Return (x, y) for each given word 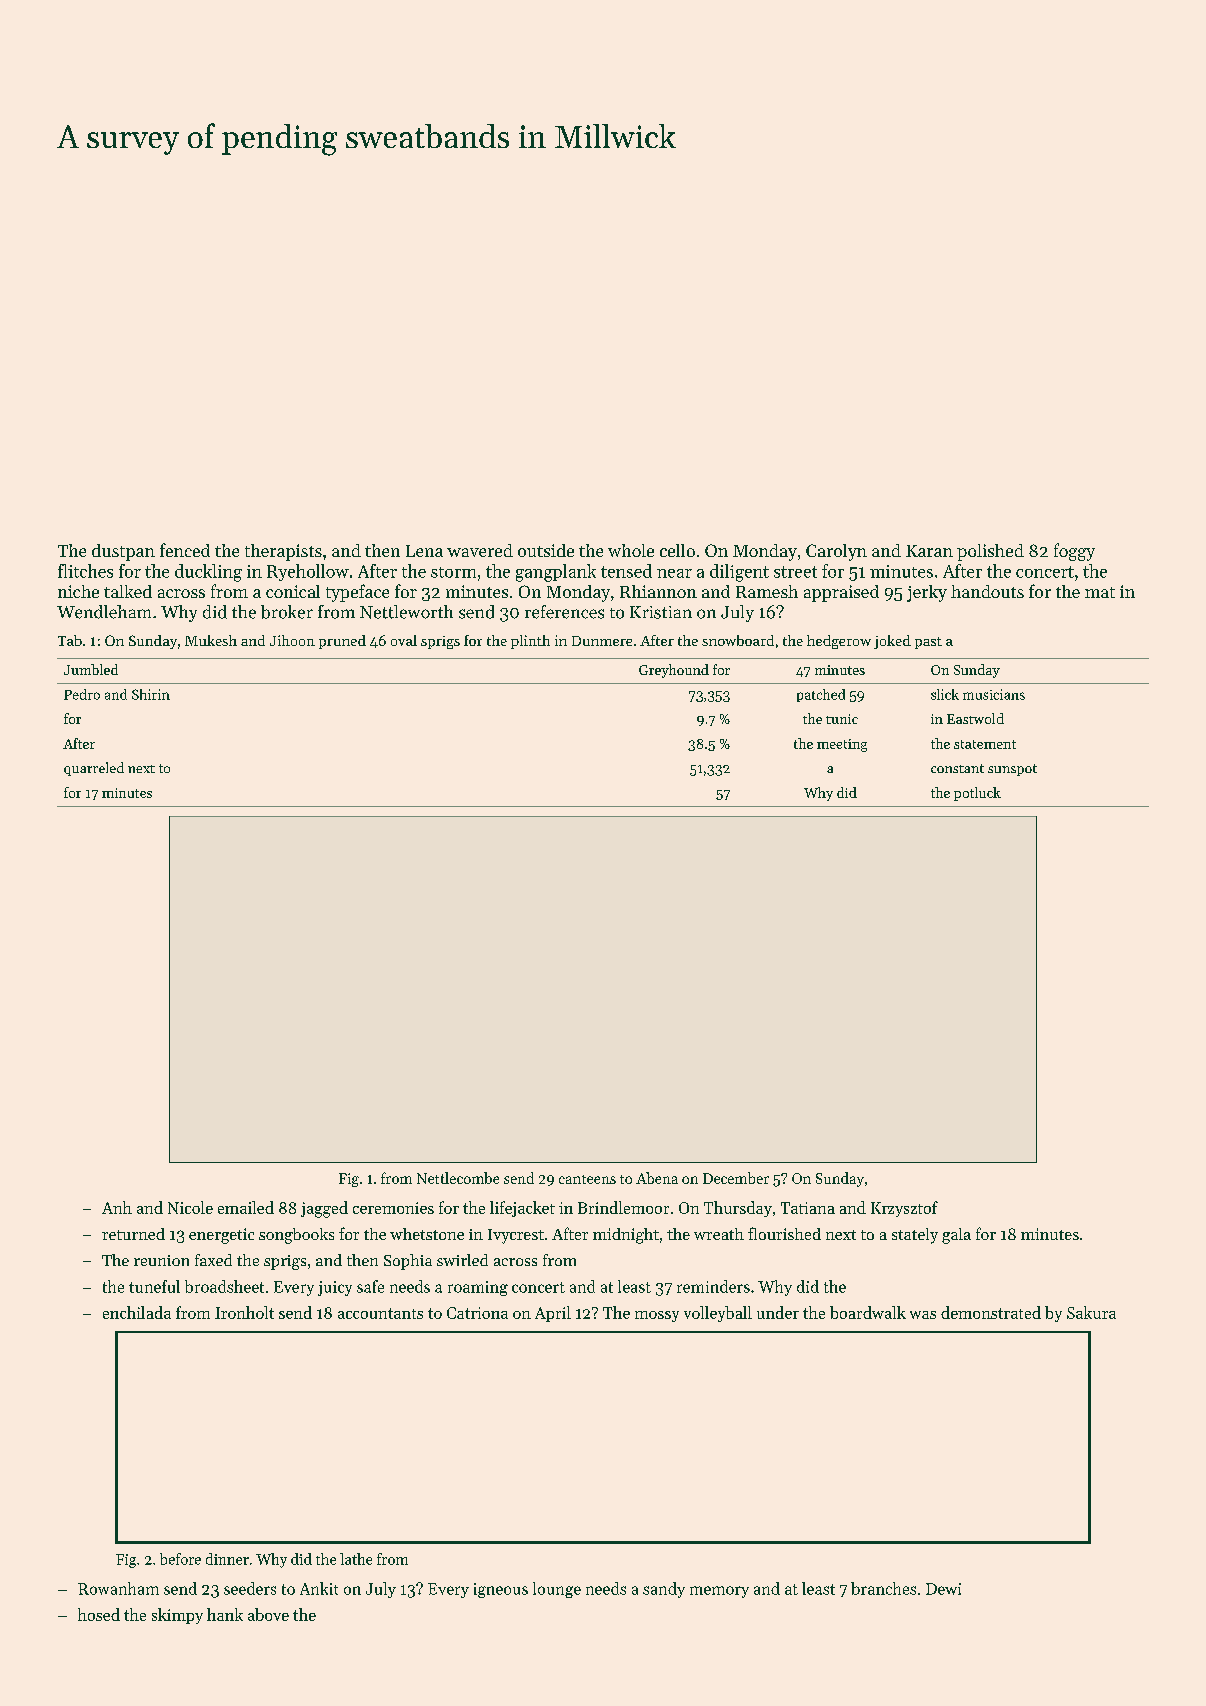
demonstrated (991, 1312)
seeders (250, 1588)
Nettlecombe (458, 1178)
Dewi (943, 1589)
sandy (664, 1590)
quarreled (94, 769)
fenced (185, 550)
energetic (221, 1236)
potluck (977, 794)
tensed (626, 571)
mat (1100, 592)
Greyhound (674, 671)
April (553, 1314)
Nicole (190, 1207)
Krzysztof (904, 1209)
